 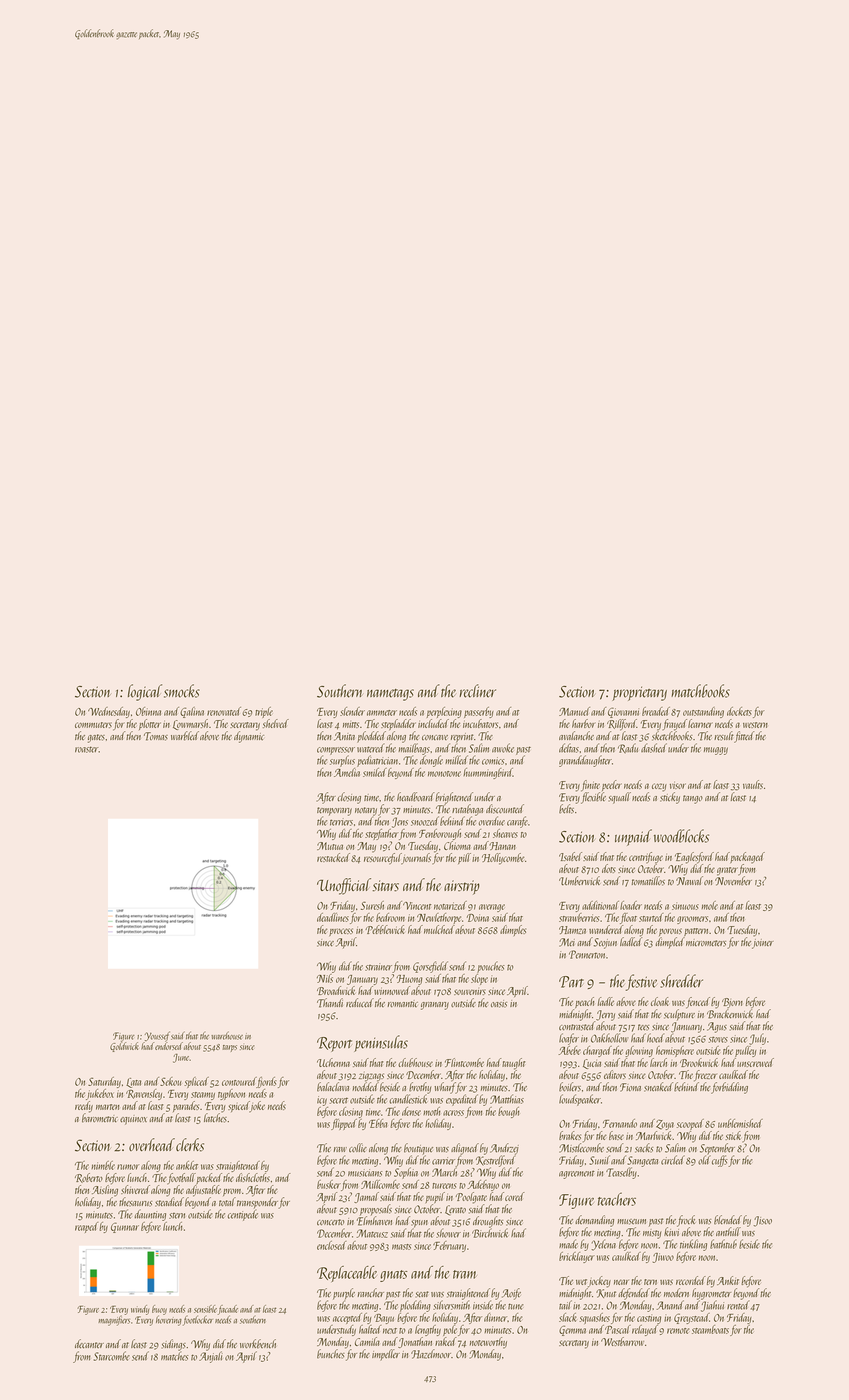 I want to click on Starcombe, so click(x=112, y=1356).
